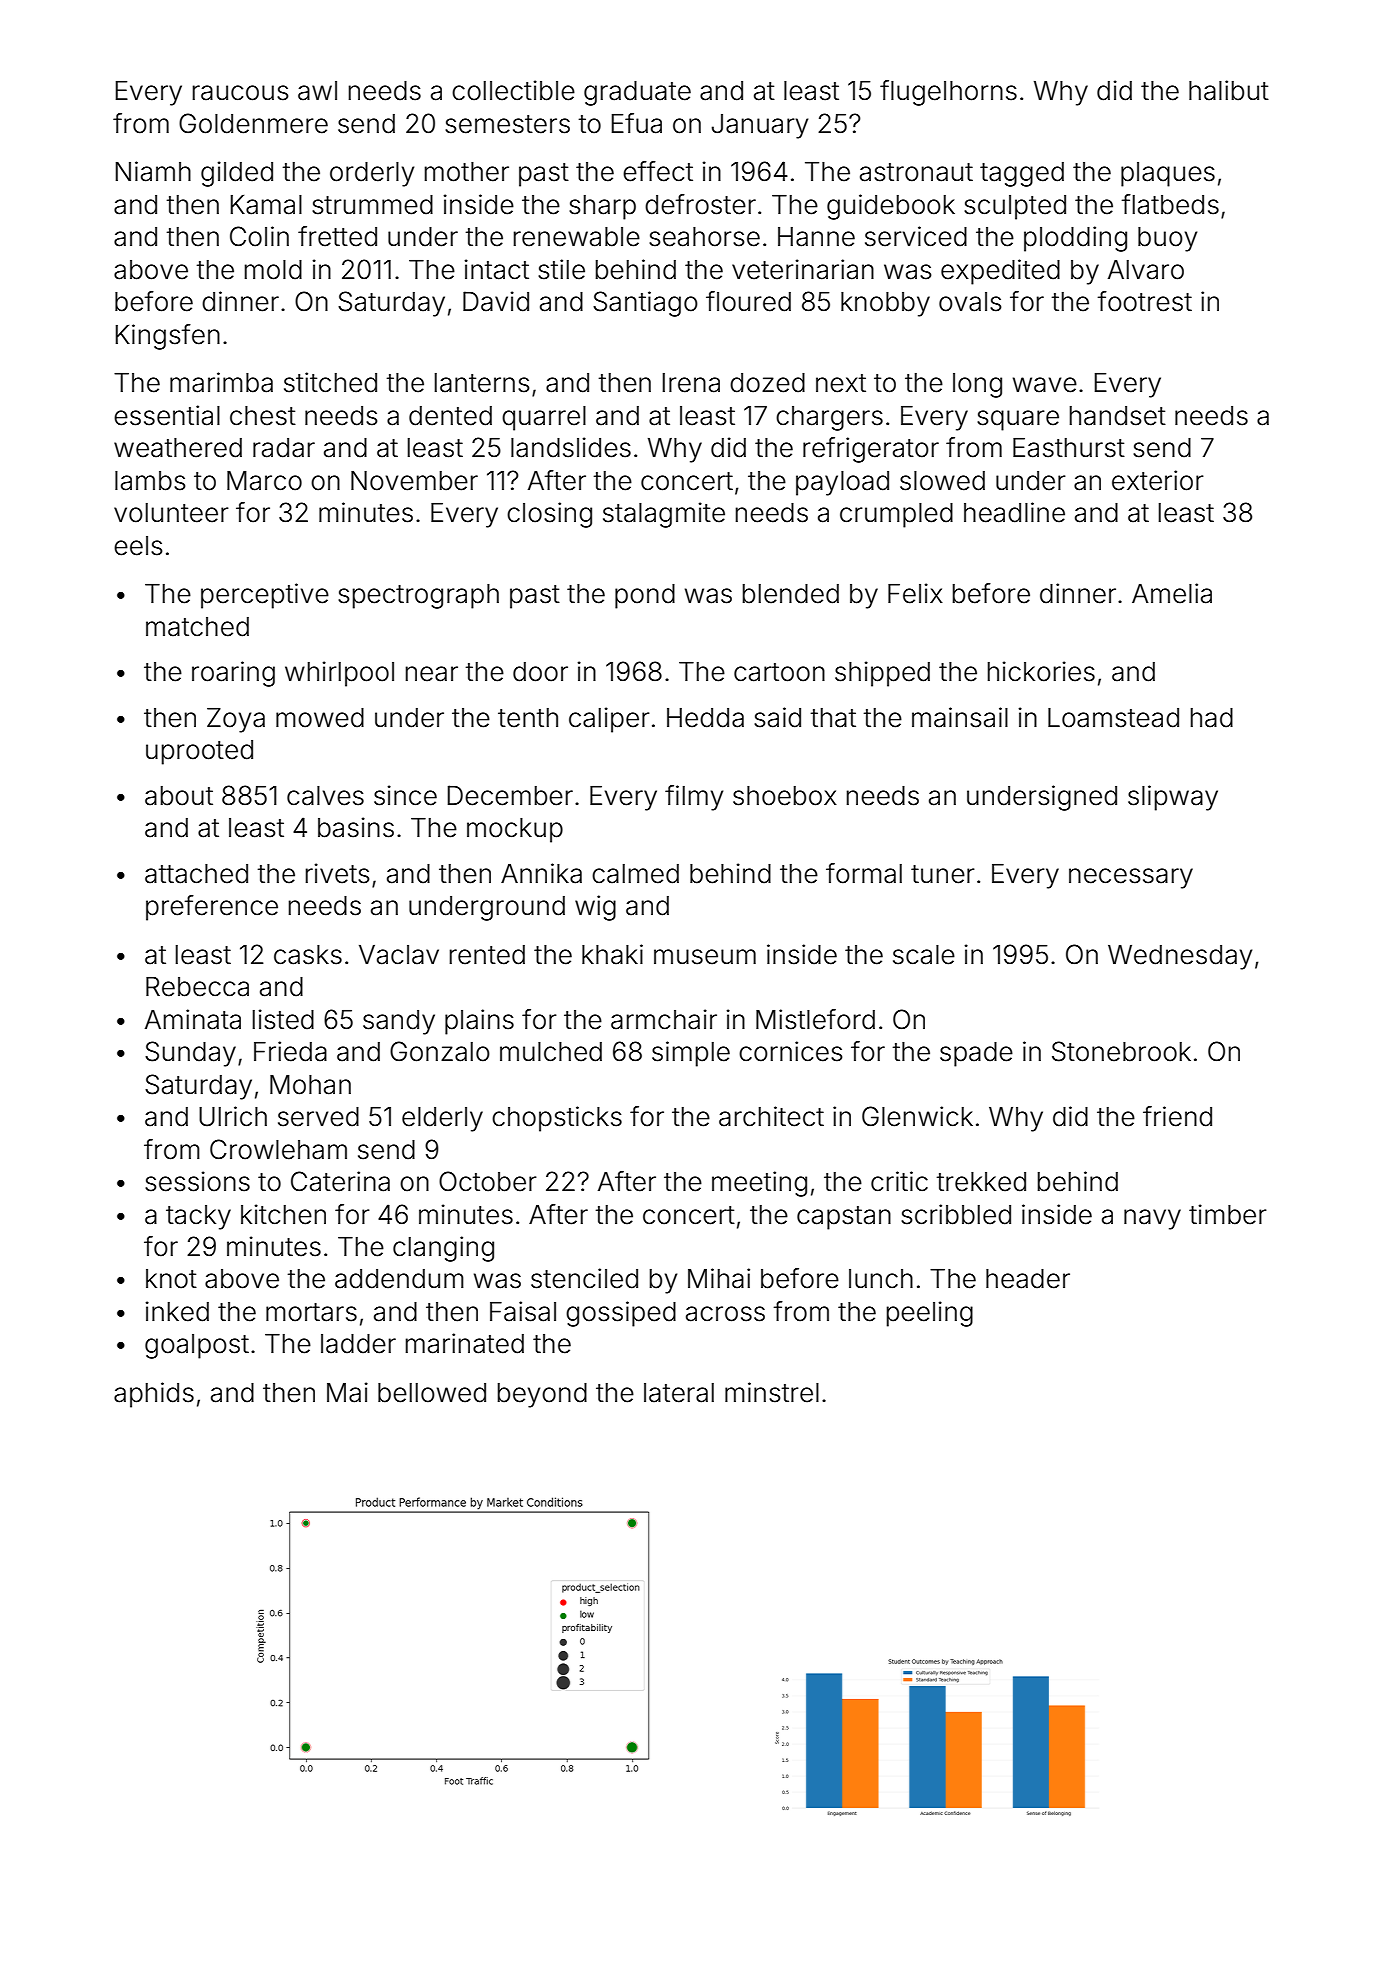  What do you see at coordinates (943, 874) in the document?
I see `tuner` at bounding box center [943, 874].
